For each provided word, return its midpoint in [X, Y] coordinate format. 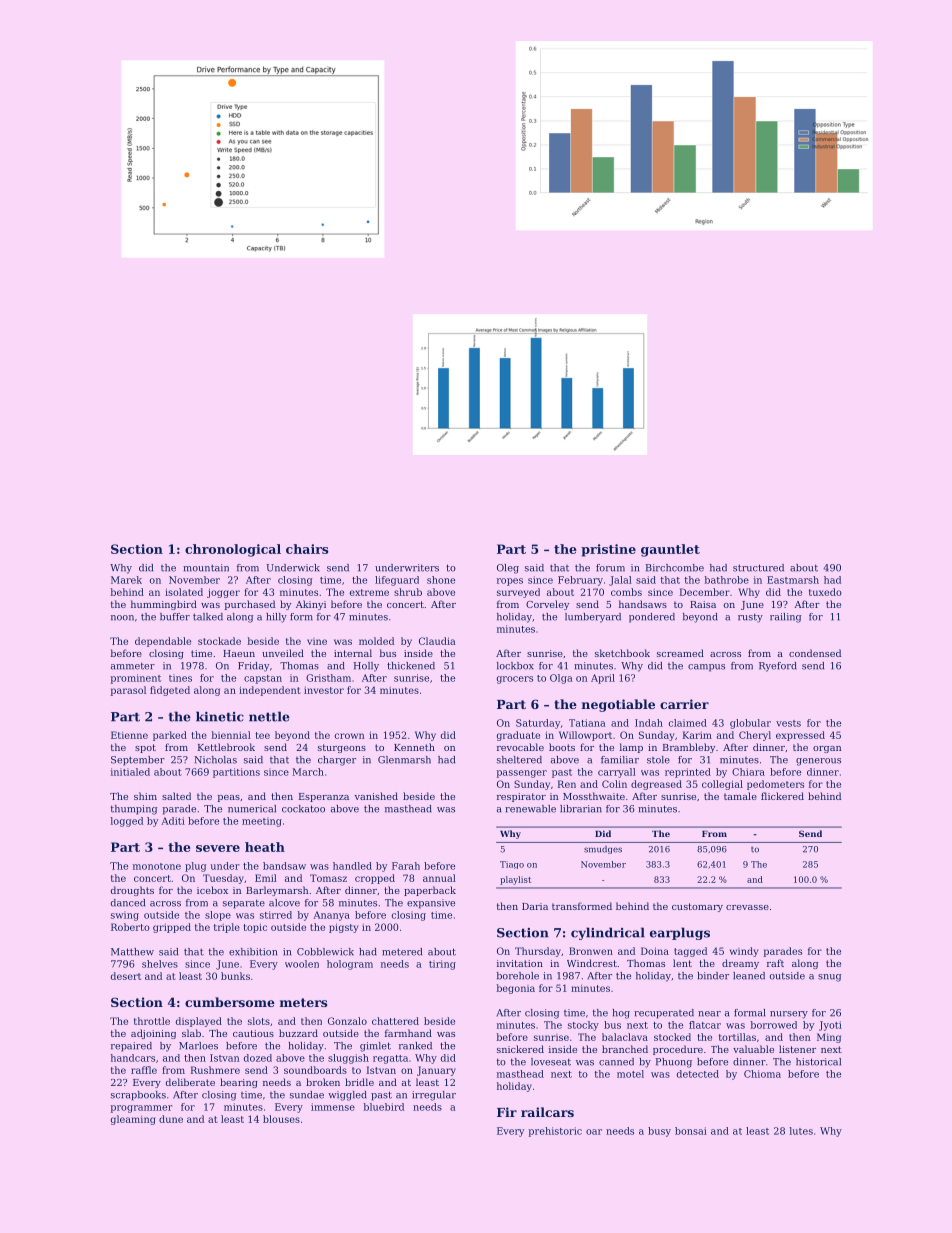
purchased [250, 605]
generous [818, 762]
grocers [515, 680]
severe [218, 848]
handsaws [643, 604]
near [709, 1014]
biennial [231, 735]
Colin [614, 784]
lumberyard [593, 618]
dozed [258, 1058]
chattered [395, 1021]
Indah [649, 723]
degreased [656, 785]
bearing [239, 1083]
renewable [530, 809]
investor [324, 690]
